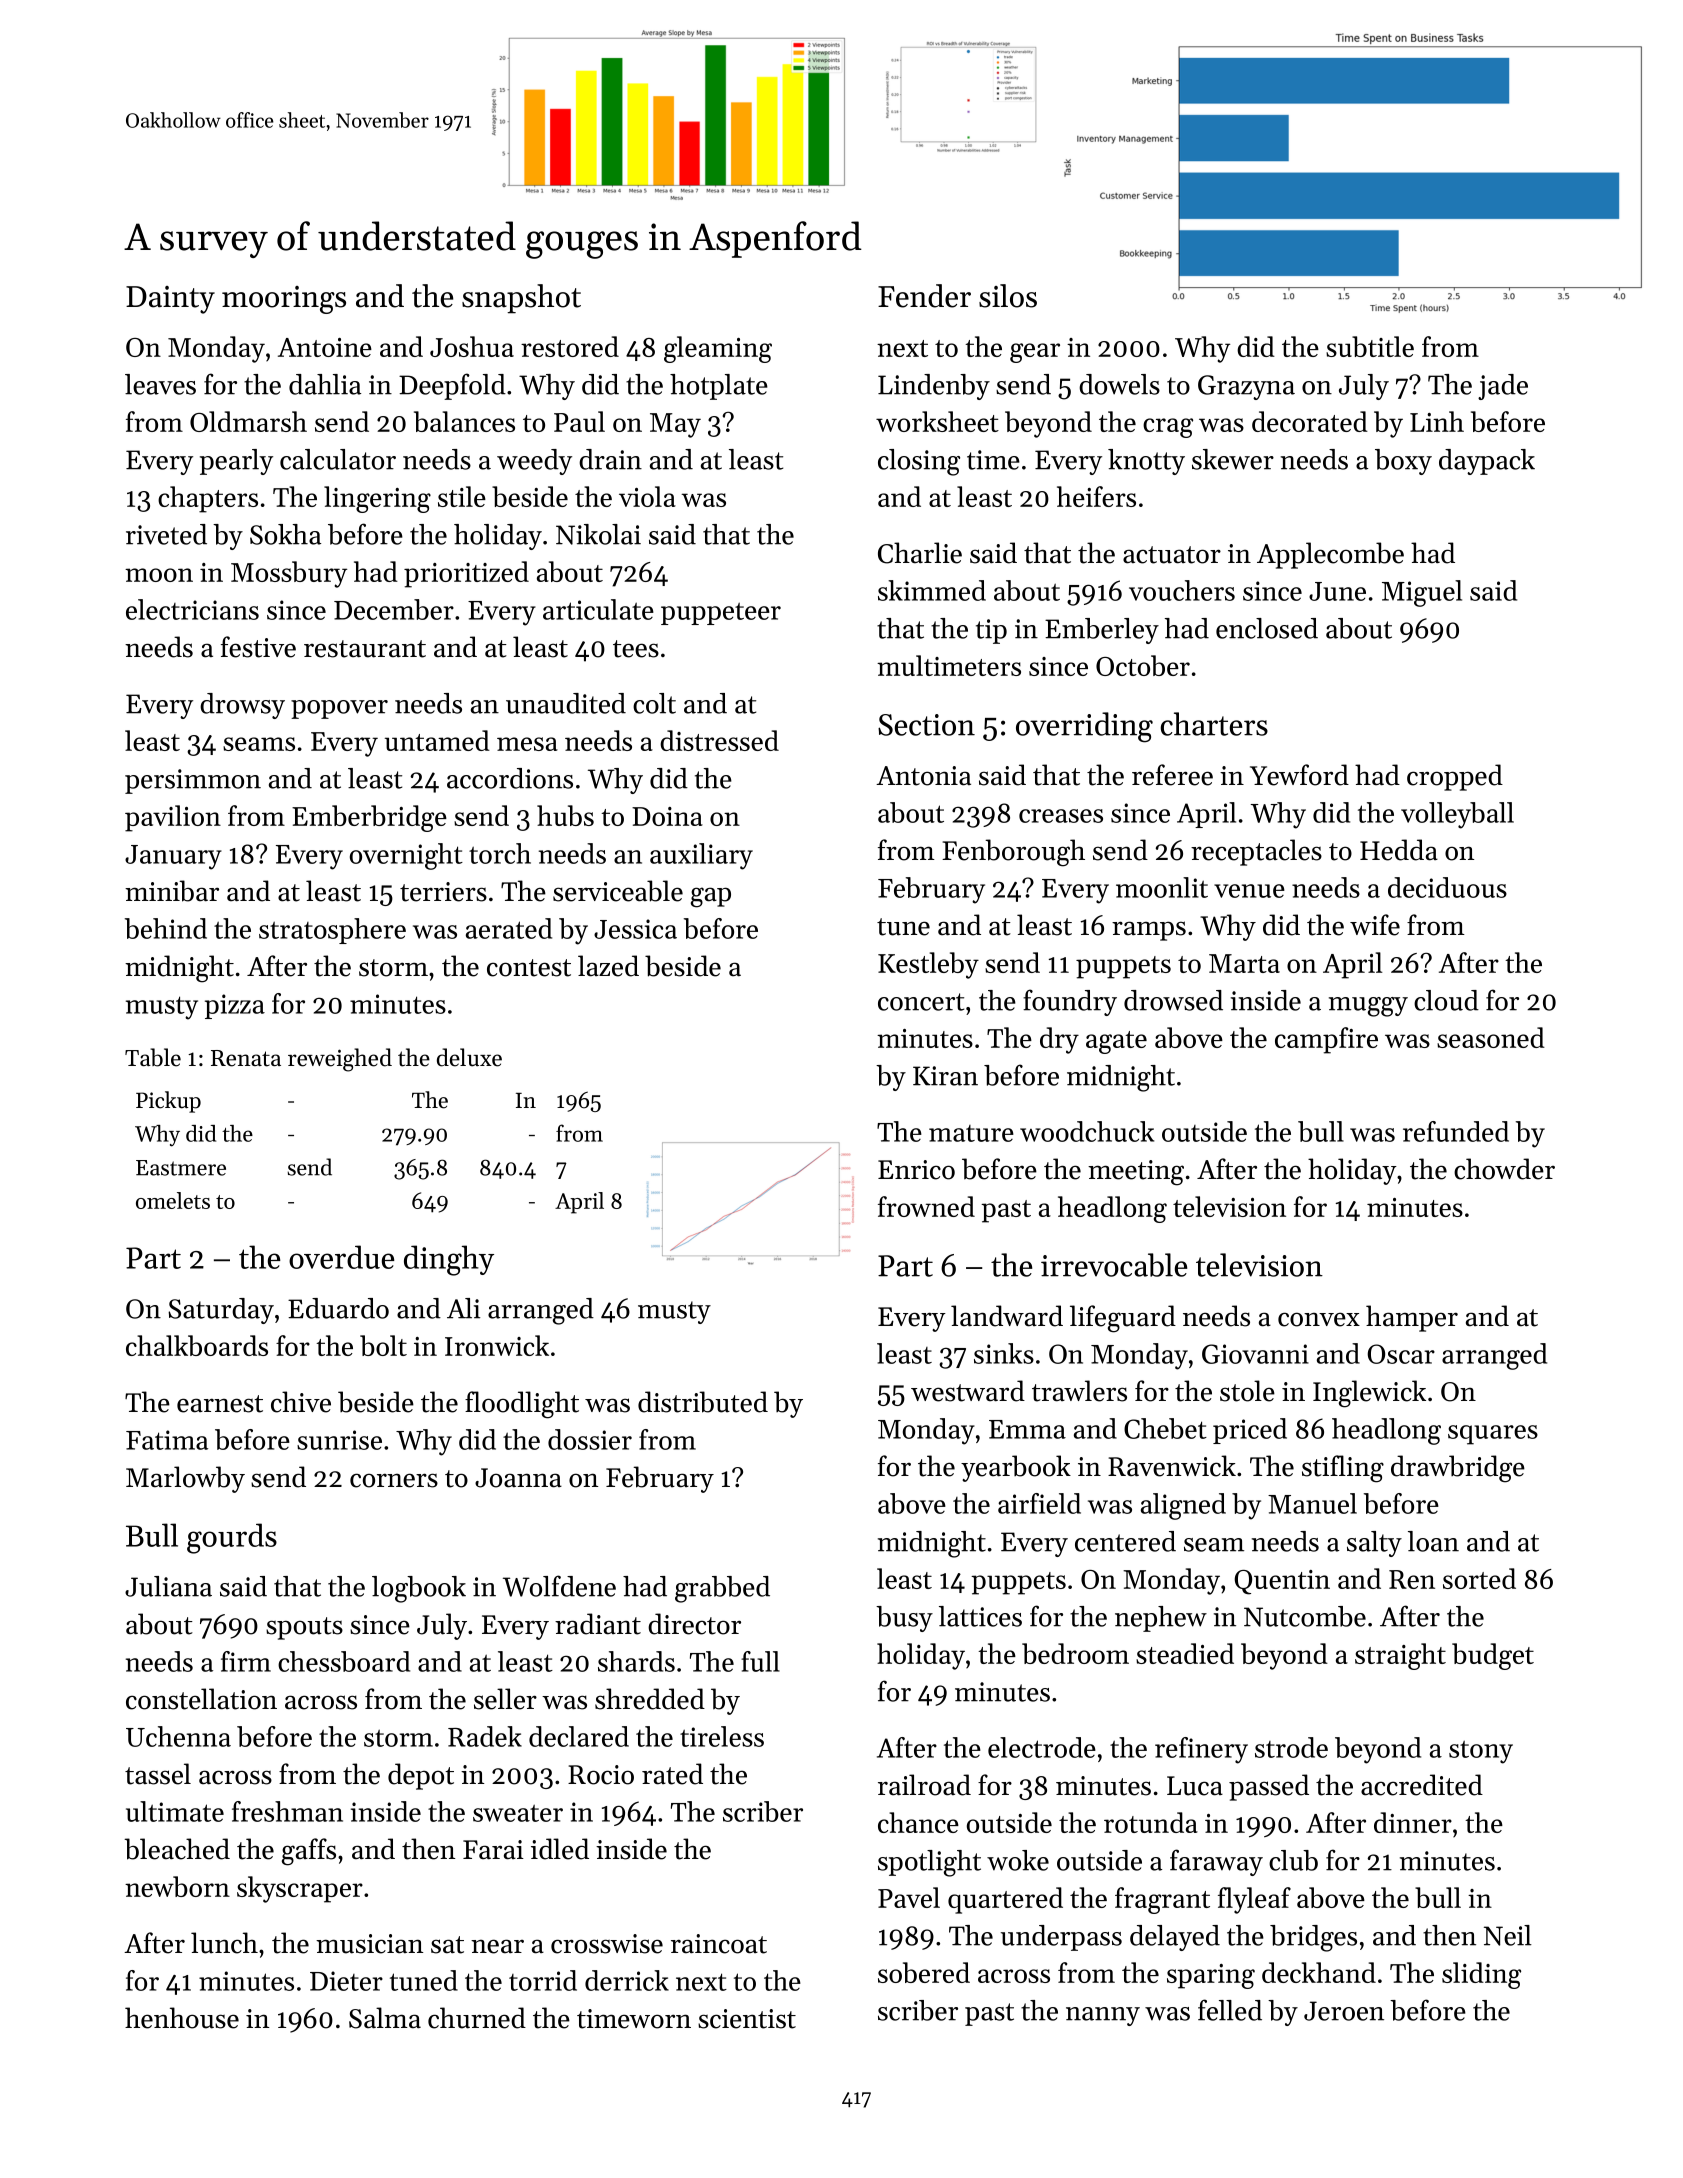  I want to click on daypack, so click(1487, 462).
